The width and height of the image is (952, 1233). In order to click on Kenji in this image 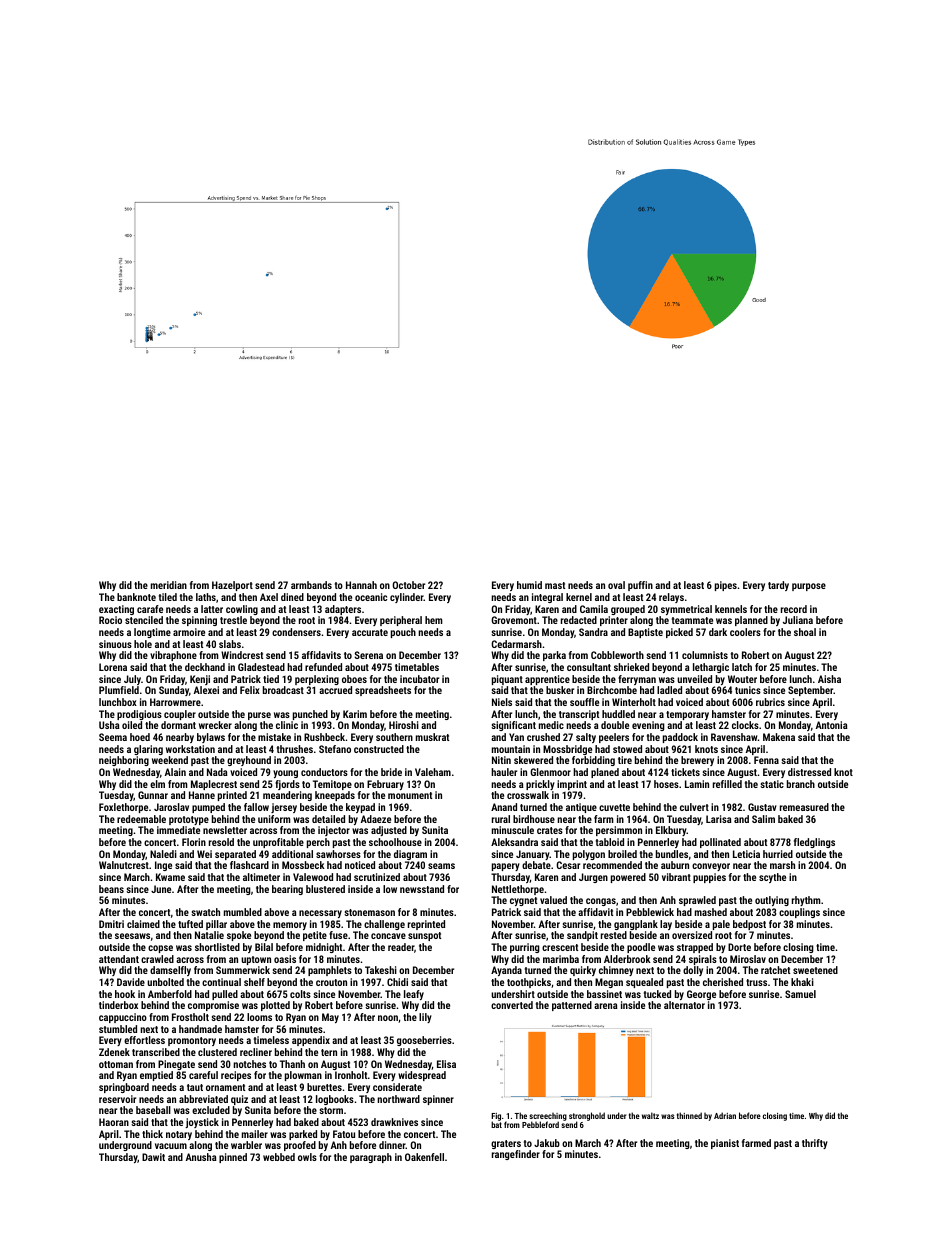, I will do `click(200, 680)`.
